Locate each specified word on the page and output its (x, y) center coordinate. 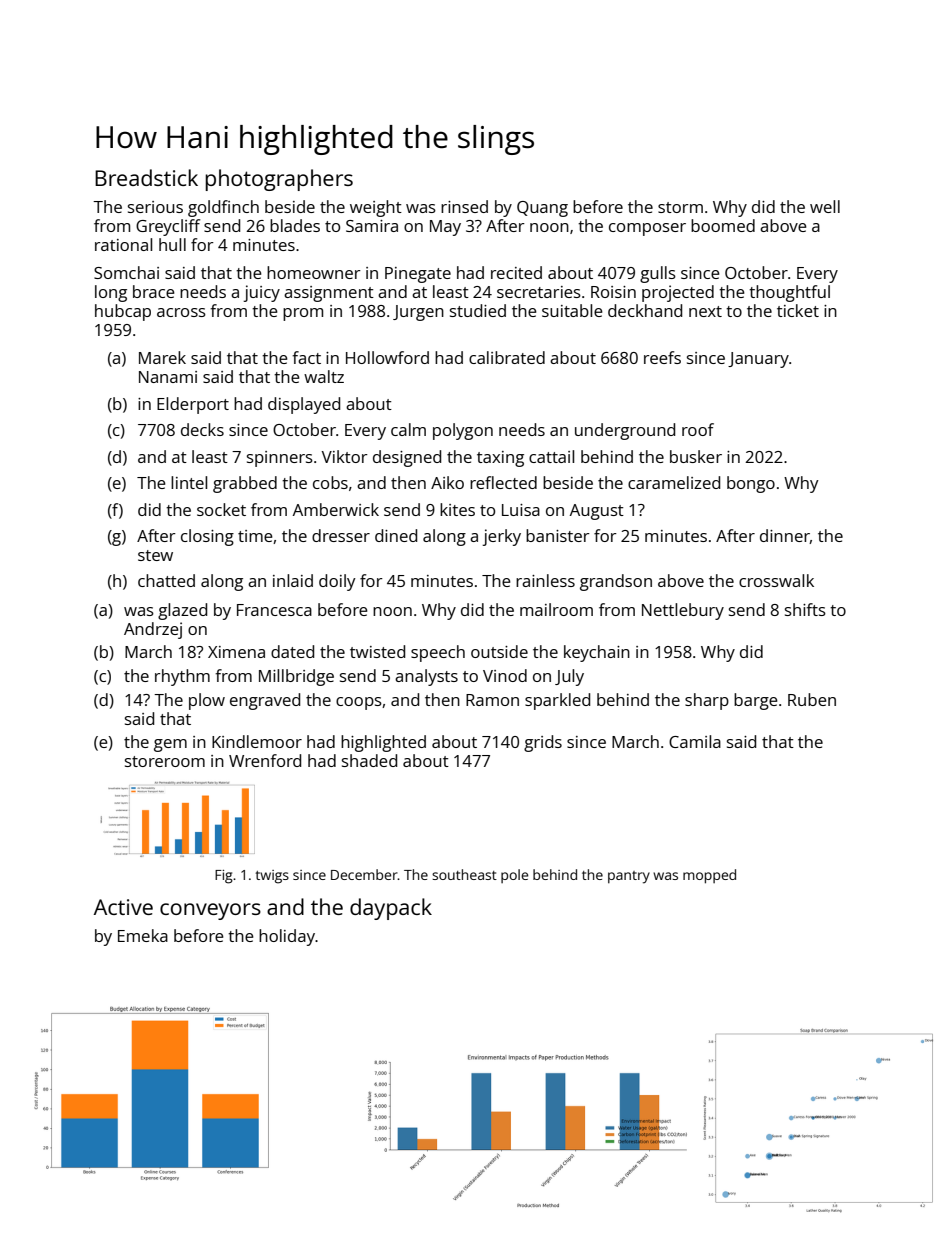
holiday (287, 937)
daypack (391, 909)
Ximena (236, 652)
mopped (709, 876)
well (825, 206)
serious (155, 207)
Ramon (492, 700)
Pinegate (418, 275)
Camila (695, 741)
